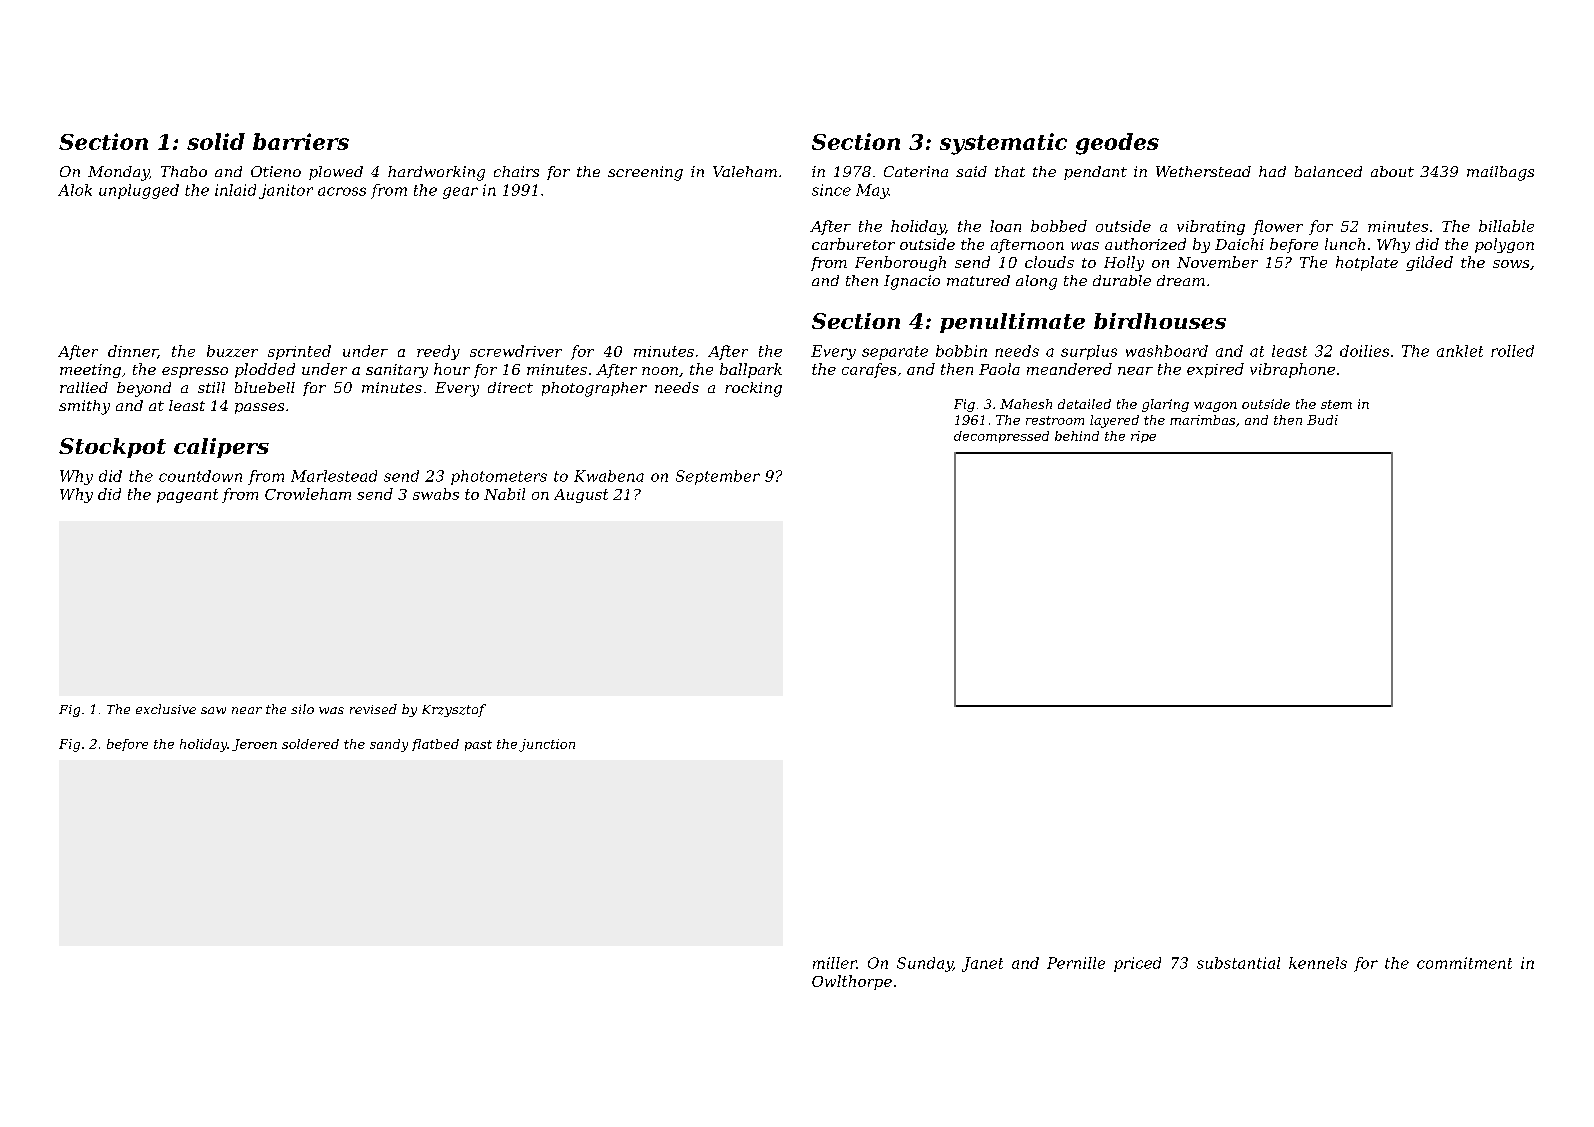 The height and width of the image is (1127, 1594). What do you see at coordinates (478, 745) in the image?
I see `past` at bounding box center [478, 745].
